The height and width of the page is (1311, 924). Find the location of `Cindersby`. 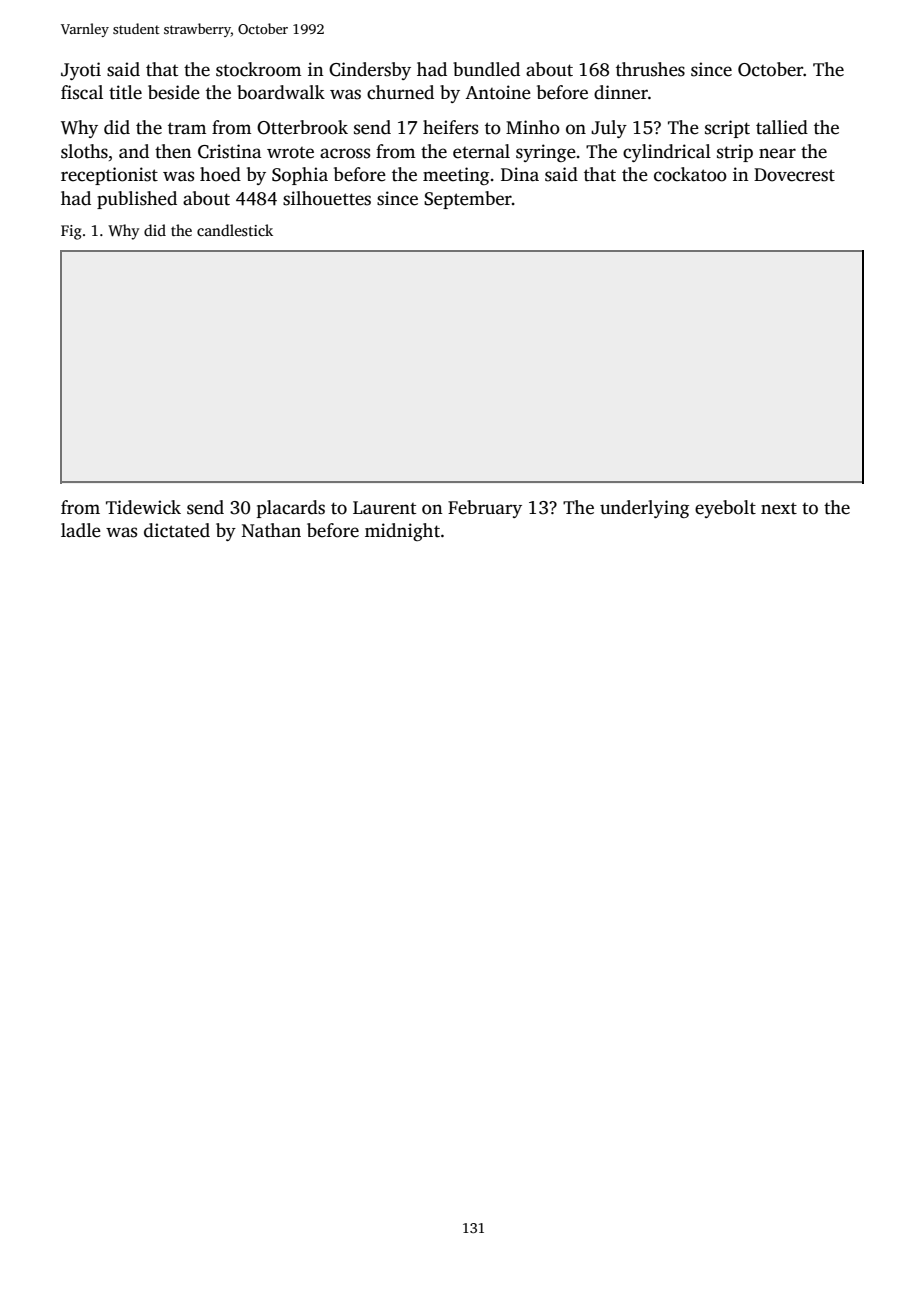

Cindersby is located at coordinates (370, 71).
